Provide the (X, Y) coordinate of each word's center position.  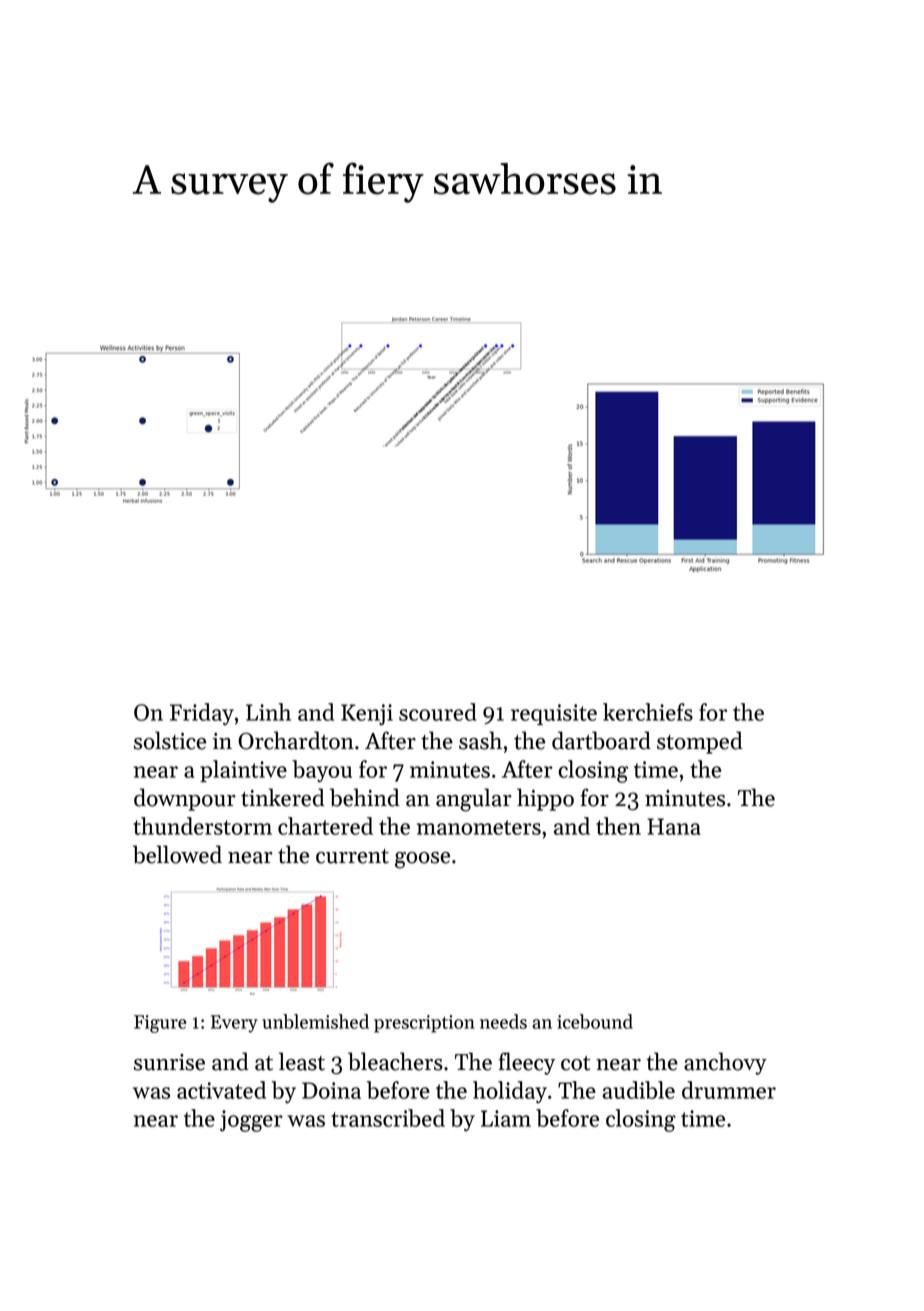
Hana (674, 826)
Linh (268, 712)
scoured (438, 712)
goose (422, 860)
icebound (595, 1021)
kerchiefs (648, 712)
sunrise (169, 1062)
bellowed (177, 854)
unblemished (315, 1021)
